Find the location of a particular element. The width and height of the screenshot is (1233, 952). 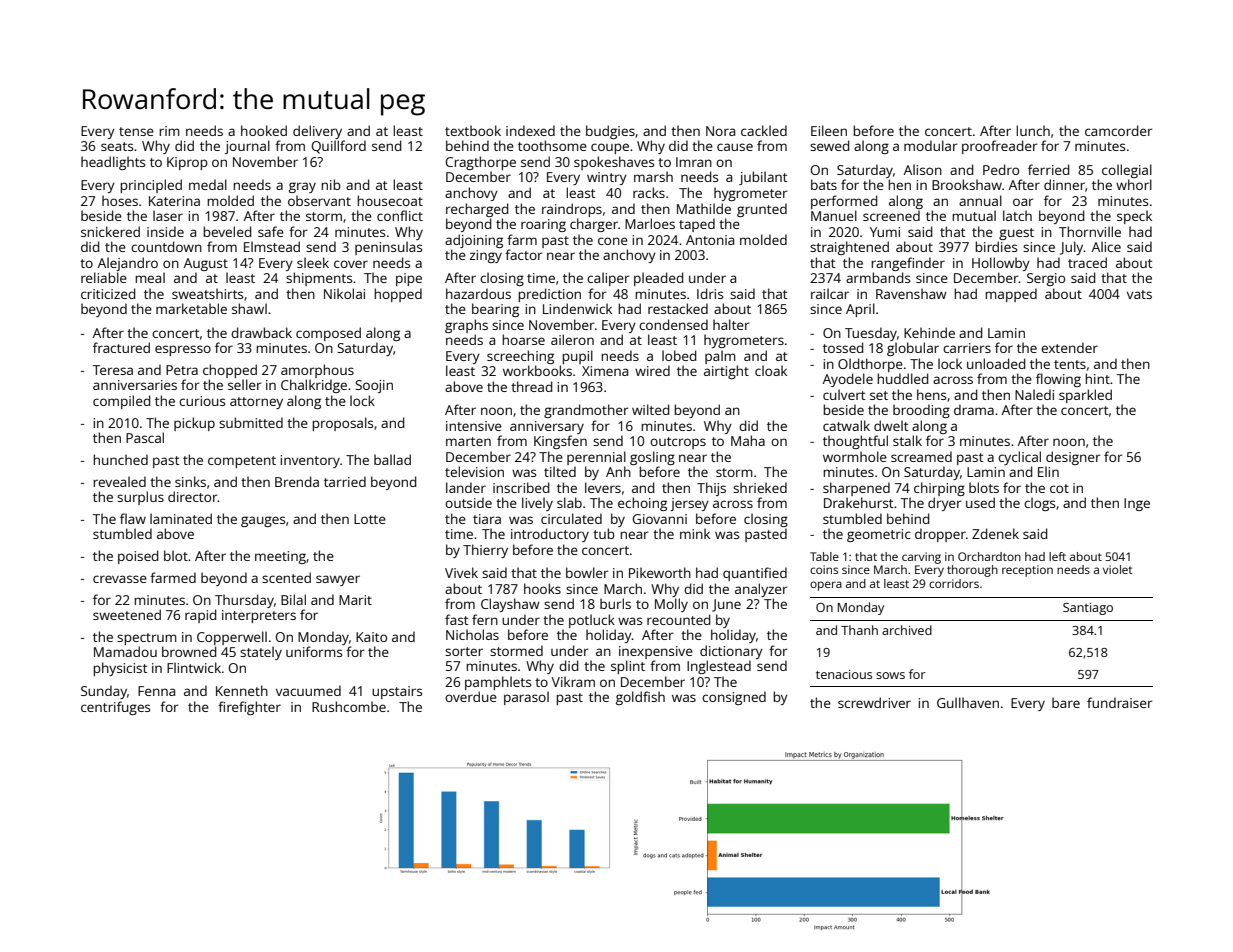

Lotte is located at coordinates (370, 519).
